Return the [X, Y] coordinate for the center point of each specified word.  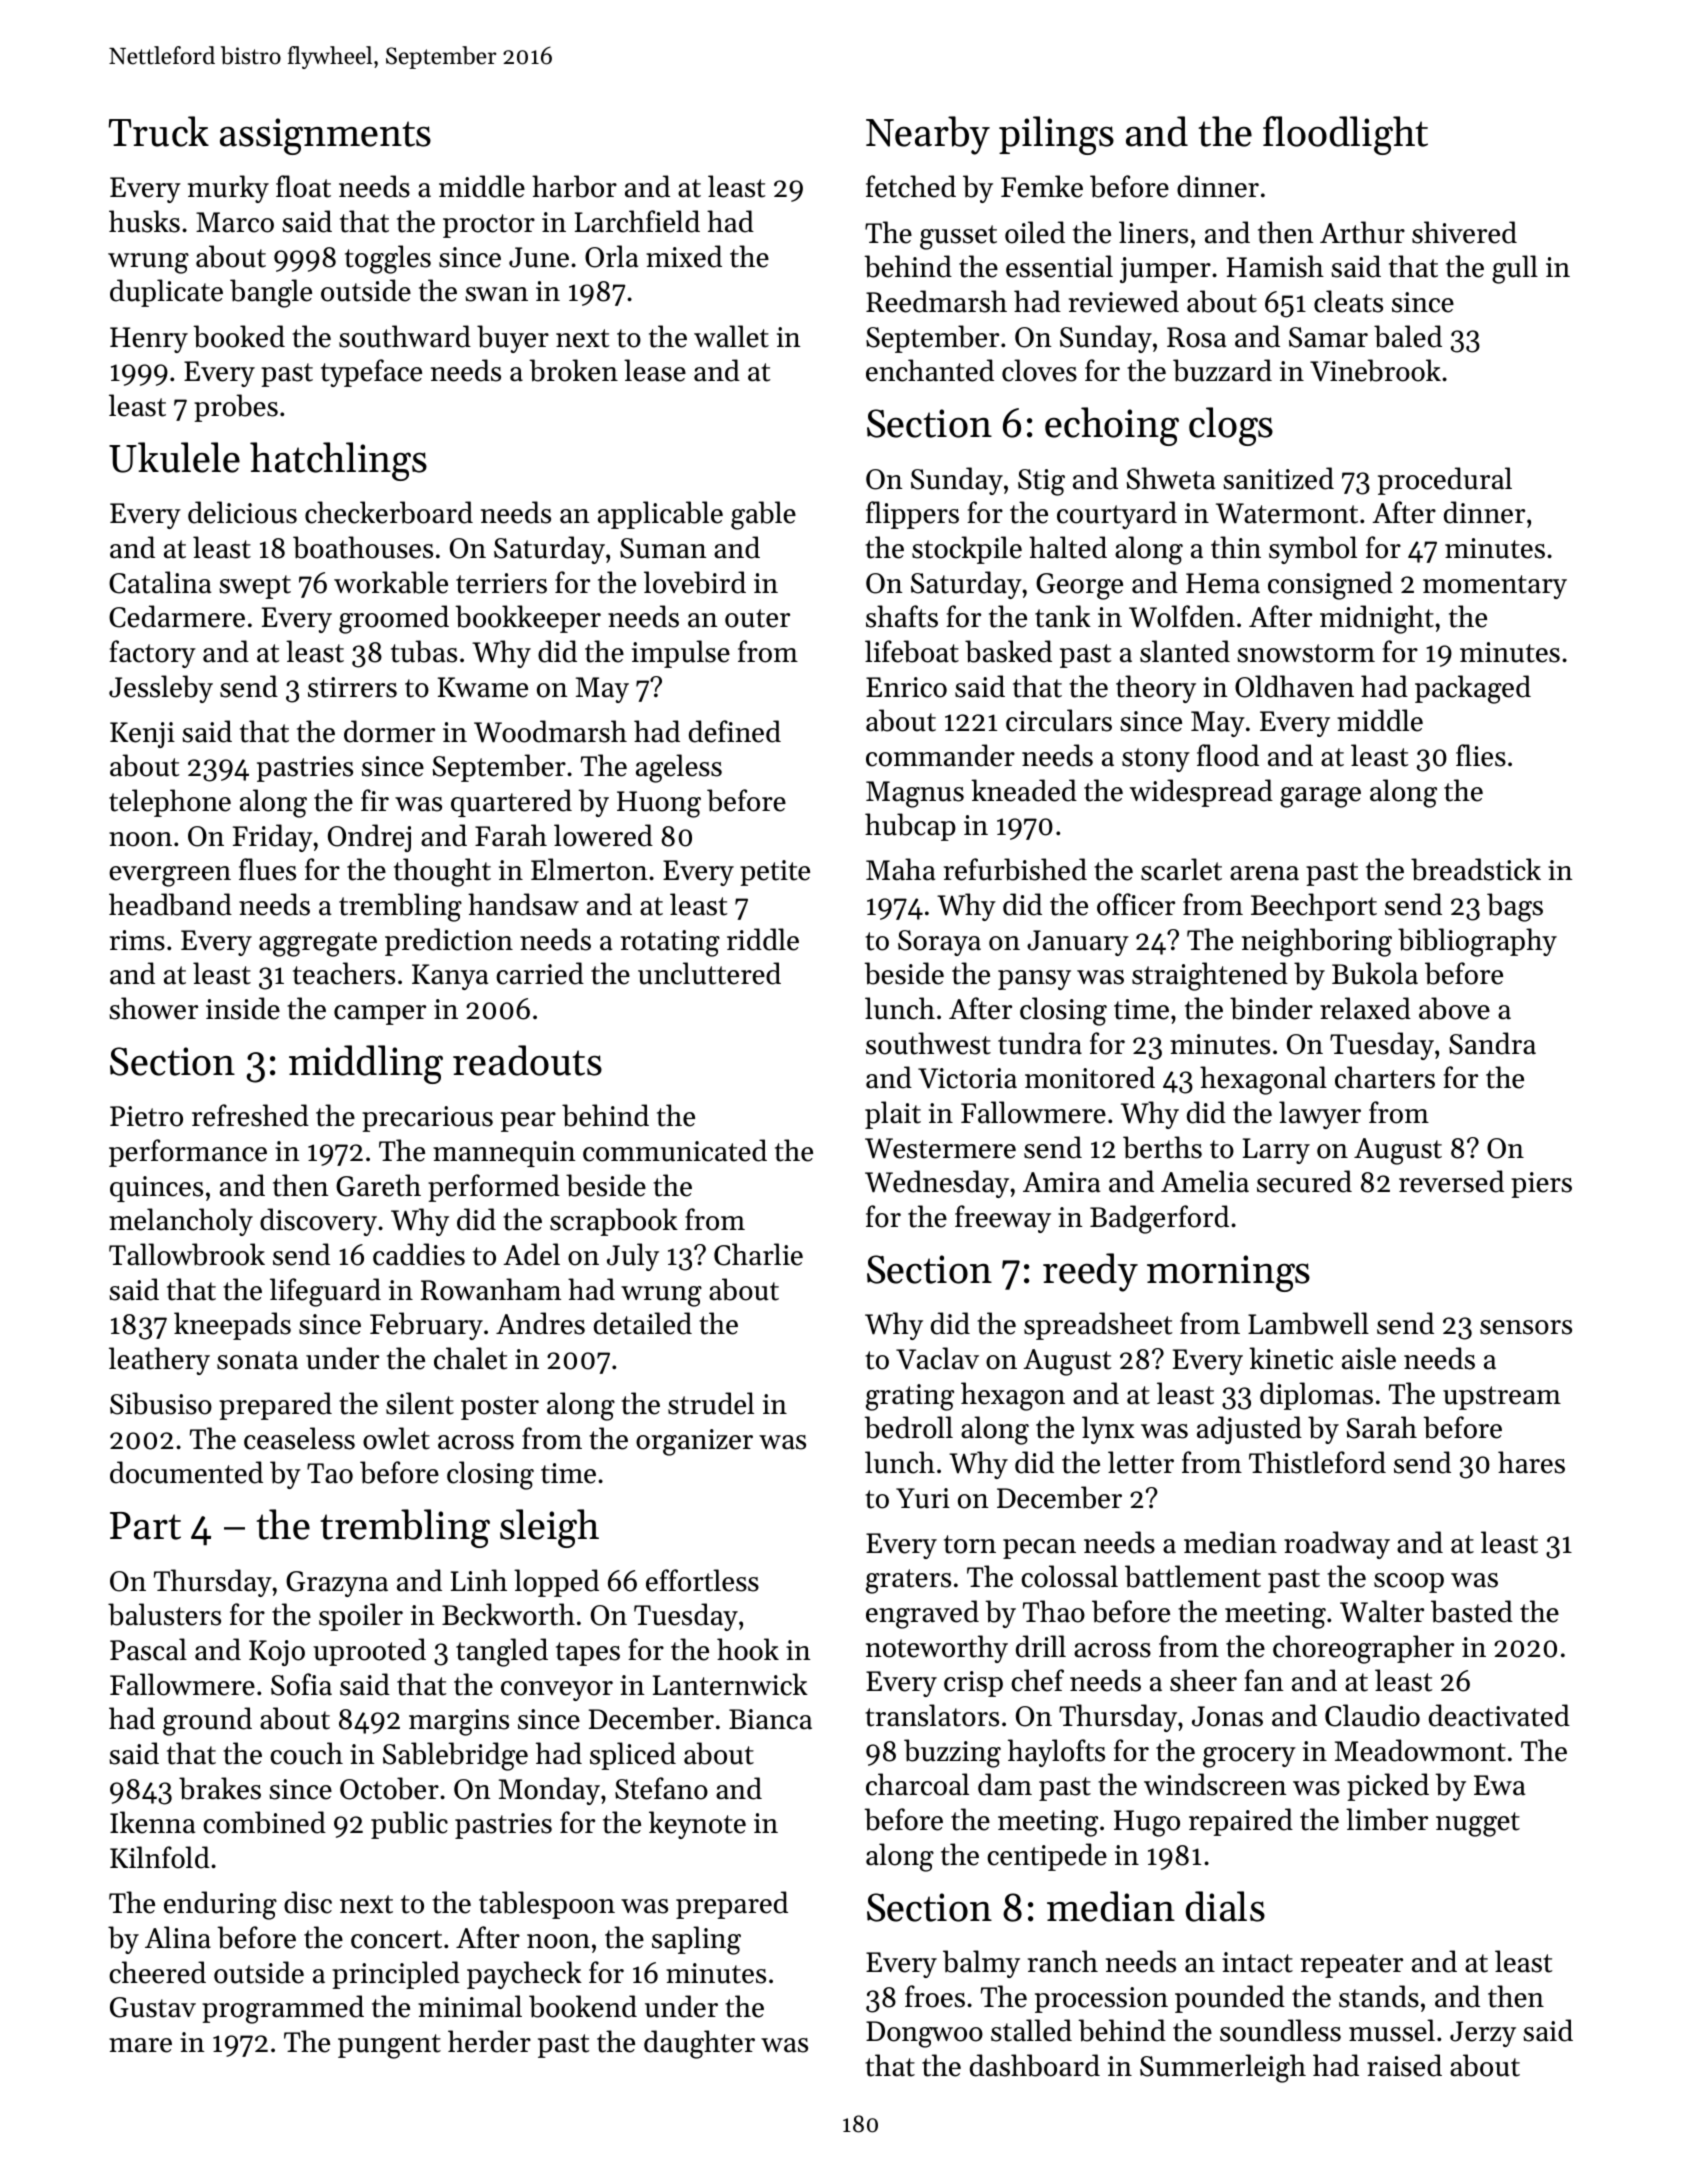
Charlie [758, 1254]
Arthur [1362, 232]
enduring [220, 1905]
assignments [325, 136]
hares [1531, 1462]
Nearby [928, 135]
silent [420, 1403]
